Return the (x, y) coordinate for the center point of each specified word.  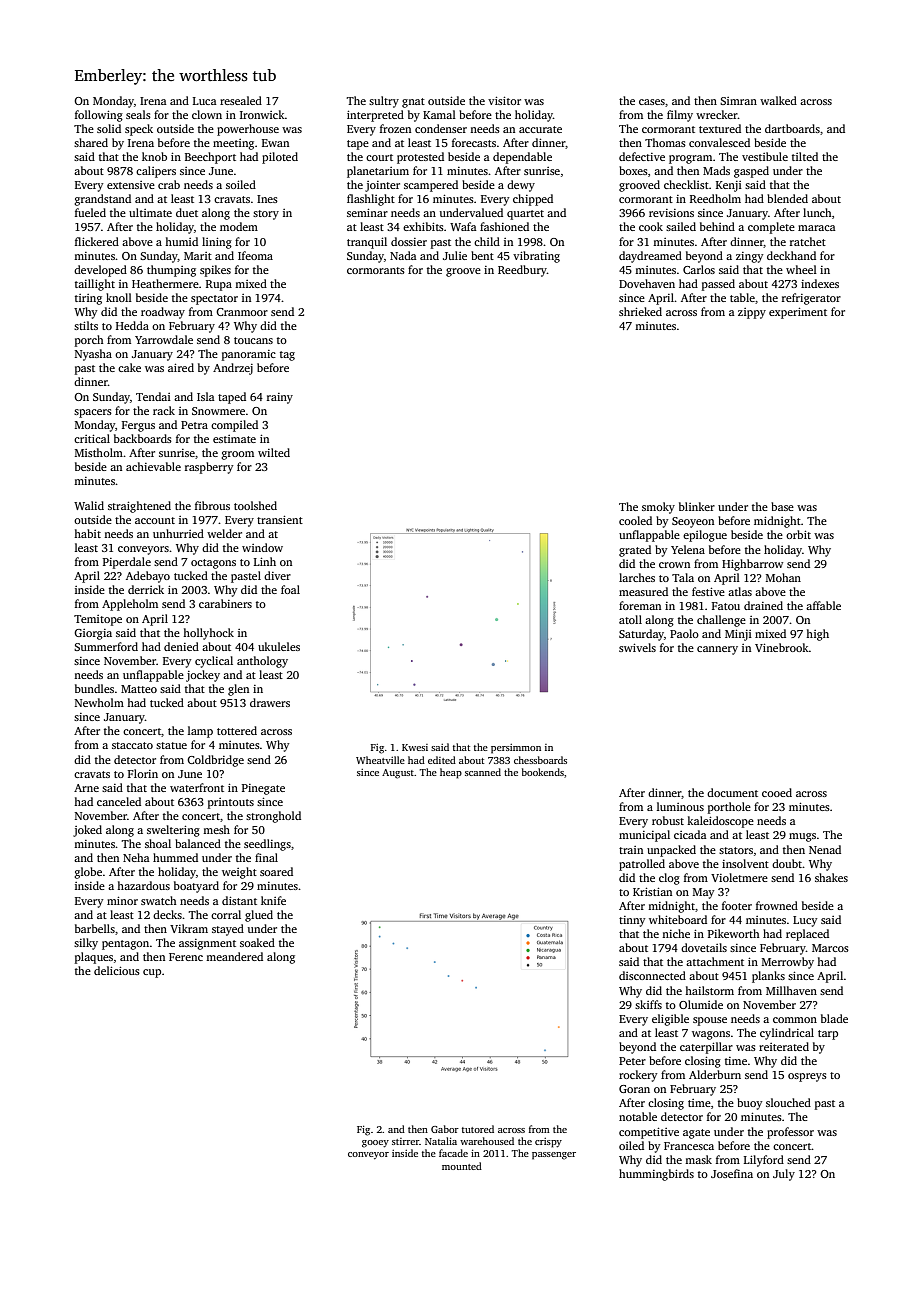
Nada (403, 255)
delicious (117, 970)
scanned (483, 772)
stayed (228, 930)
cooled (635, 520)
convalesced (719, 142)
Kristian (652, 891)
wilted (274, 452)
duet (187, 212)
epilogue (705, 536)
